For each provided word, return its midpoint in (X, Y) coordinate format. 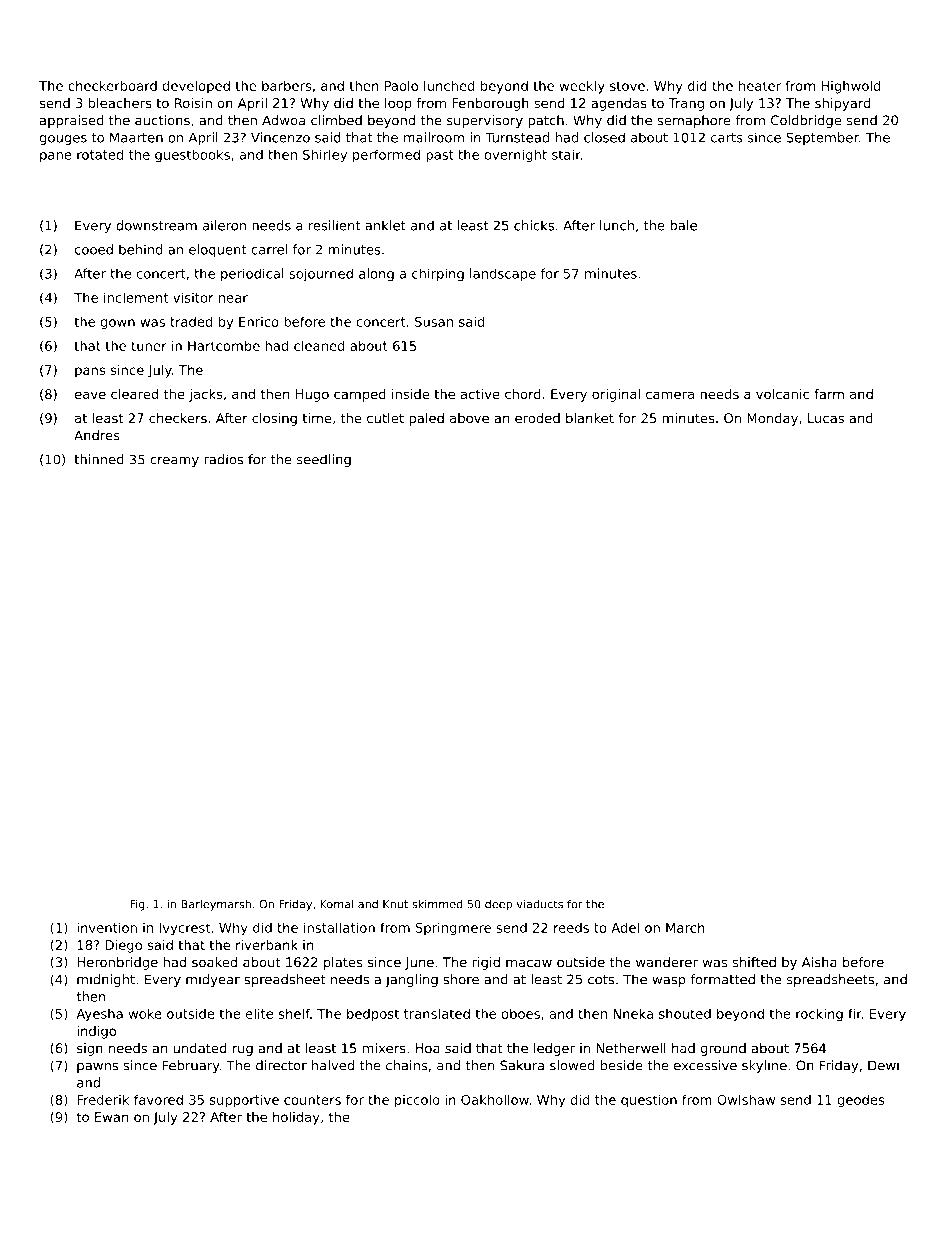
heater (760, 85)
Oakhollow (495, 1099)
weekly (582, 87)
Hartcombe (224, 345)
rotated (100, 154)
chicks (534, 225)
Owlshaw (746, 1099)
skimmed (437, 904)
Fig (137, 905)
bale (683, 225)
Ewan (111, 1117)
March (685, 927)
